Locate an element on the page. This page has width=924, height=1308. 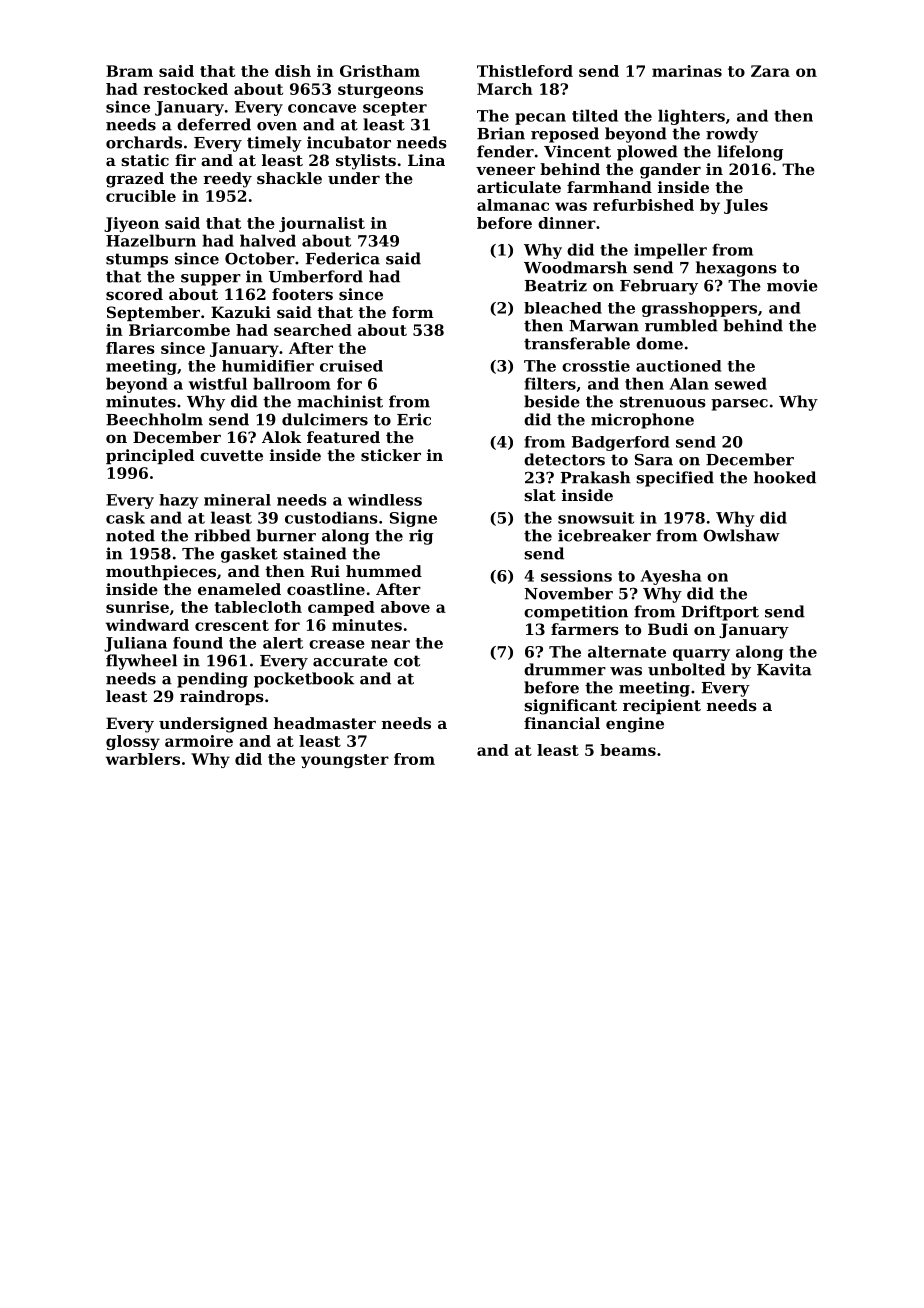
accurate is located at coordinates (350, 661).
